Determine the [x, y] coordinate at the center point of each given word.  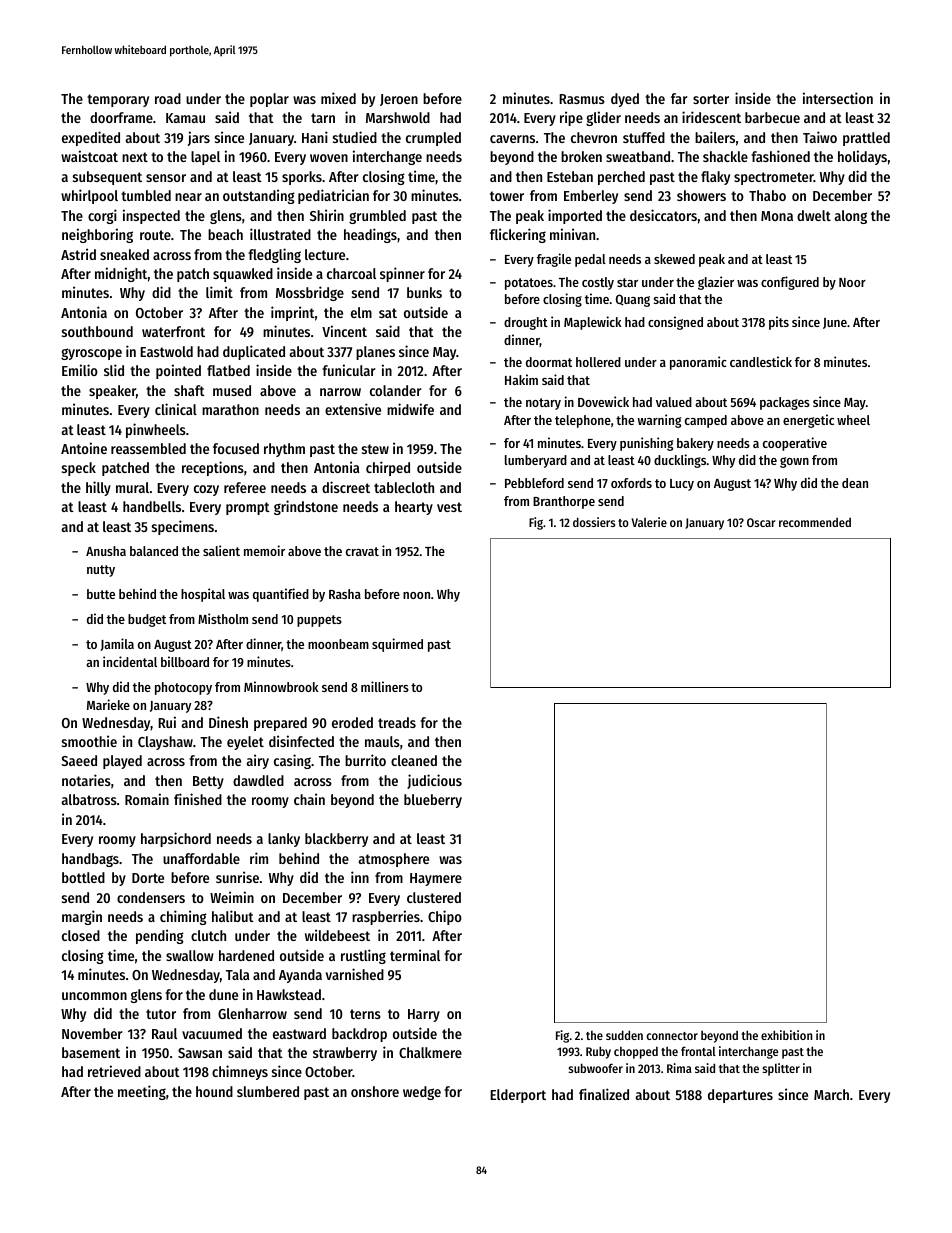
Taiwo [820, 137]
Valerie [649, 522]
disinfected [301, 741]
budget [147, 620]
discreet [346, 487]
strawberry [345, 1054]
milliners [385, 686]
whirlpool [89, 196]
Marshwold [398, 117]
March [831, 1094]
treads [397, 722]
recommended [815, 522]
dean [855, 483]
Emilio [80, 370]
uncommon [94, 996]
